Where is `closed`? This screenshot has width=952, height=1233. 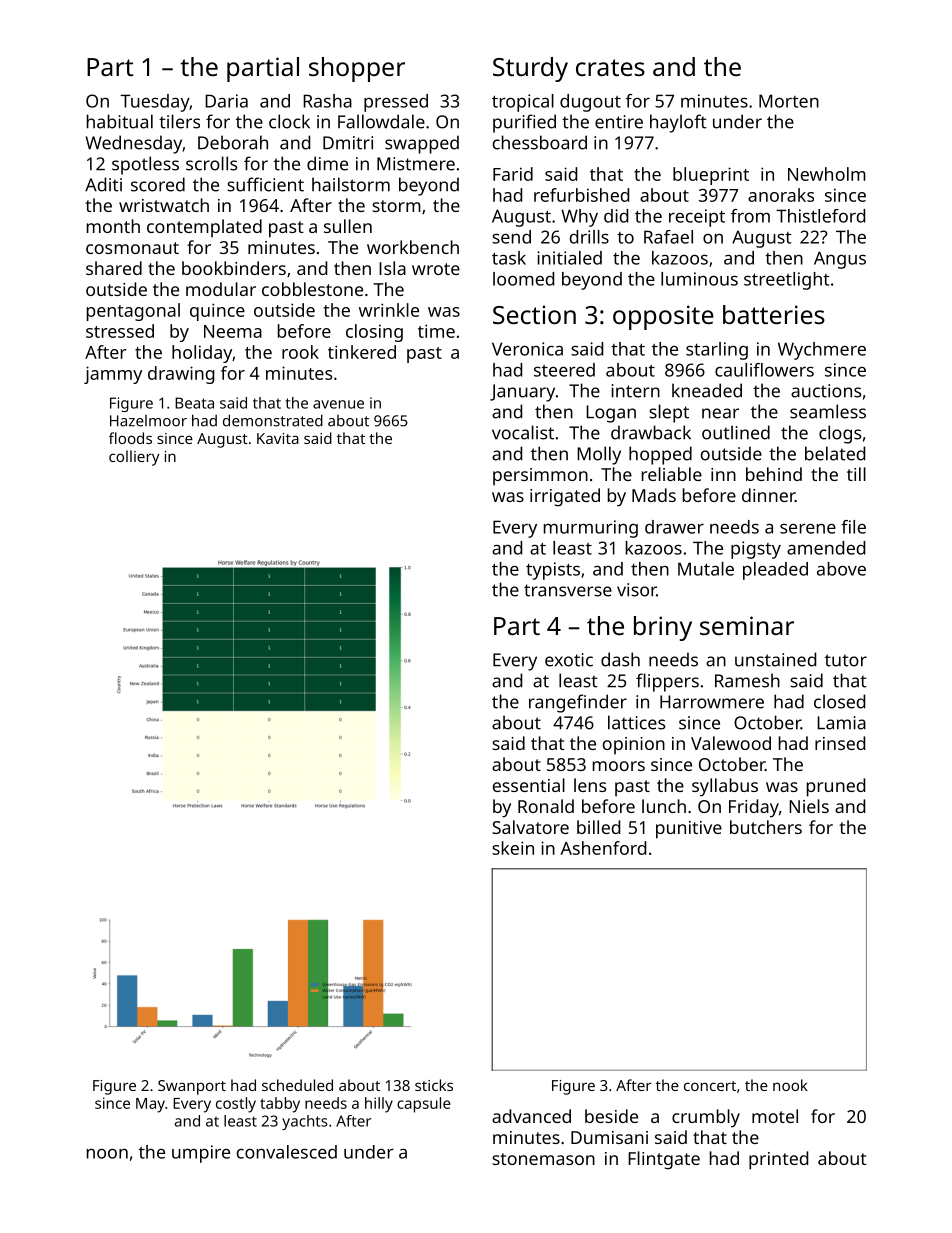
closed is located at coordinates (839, 701).
